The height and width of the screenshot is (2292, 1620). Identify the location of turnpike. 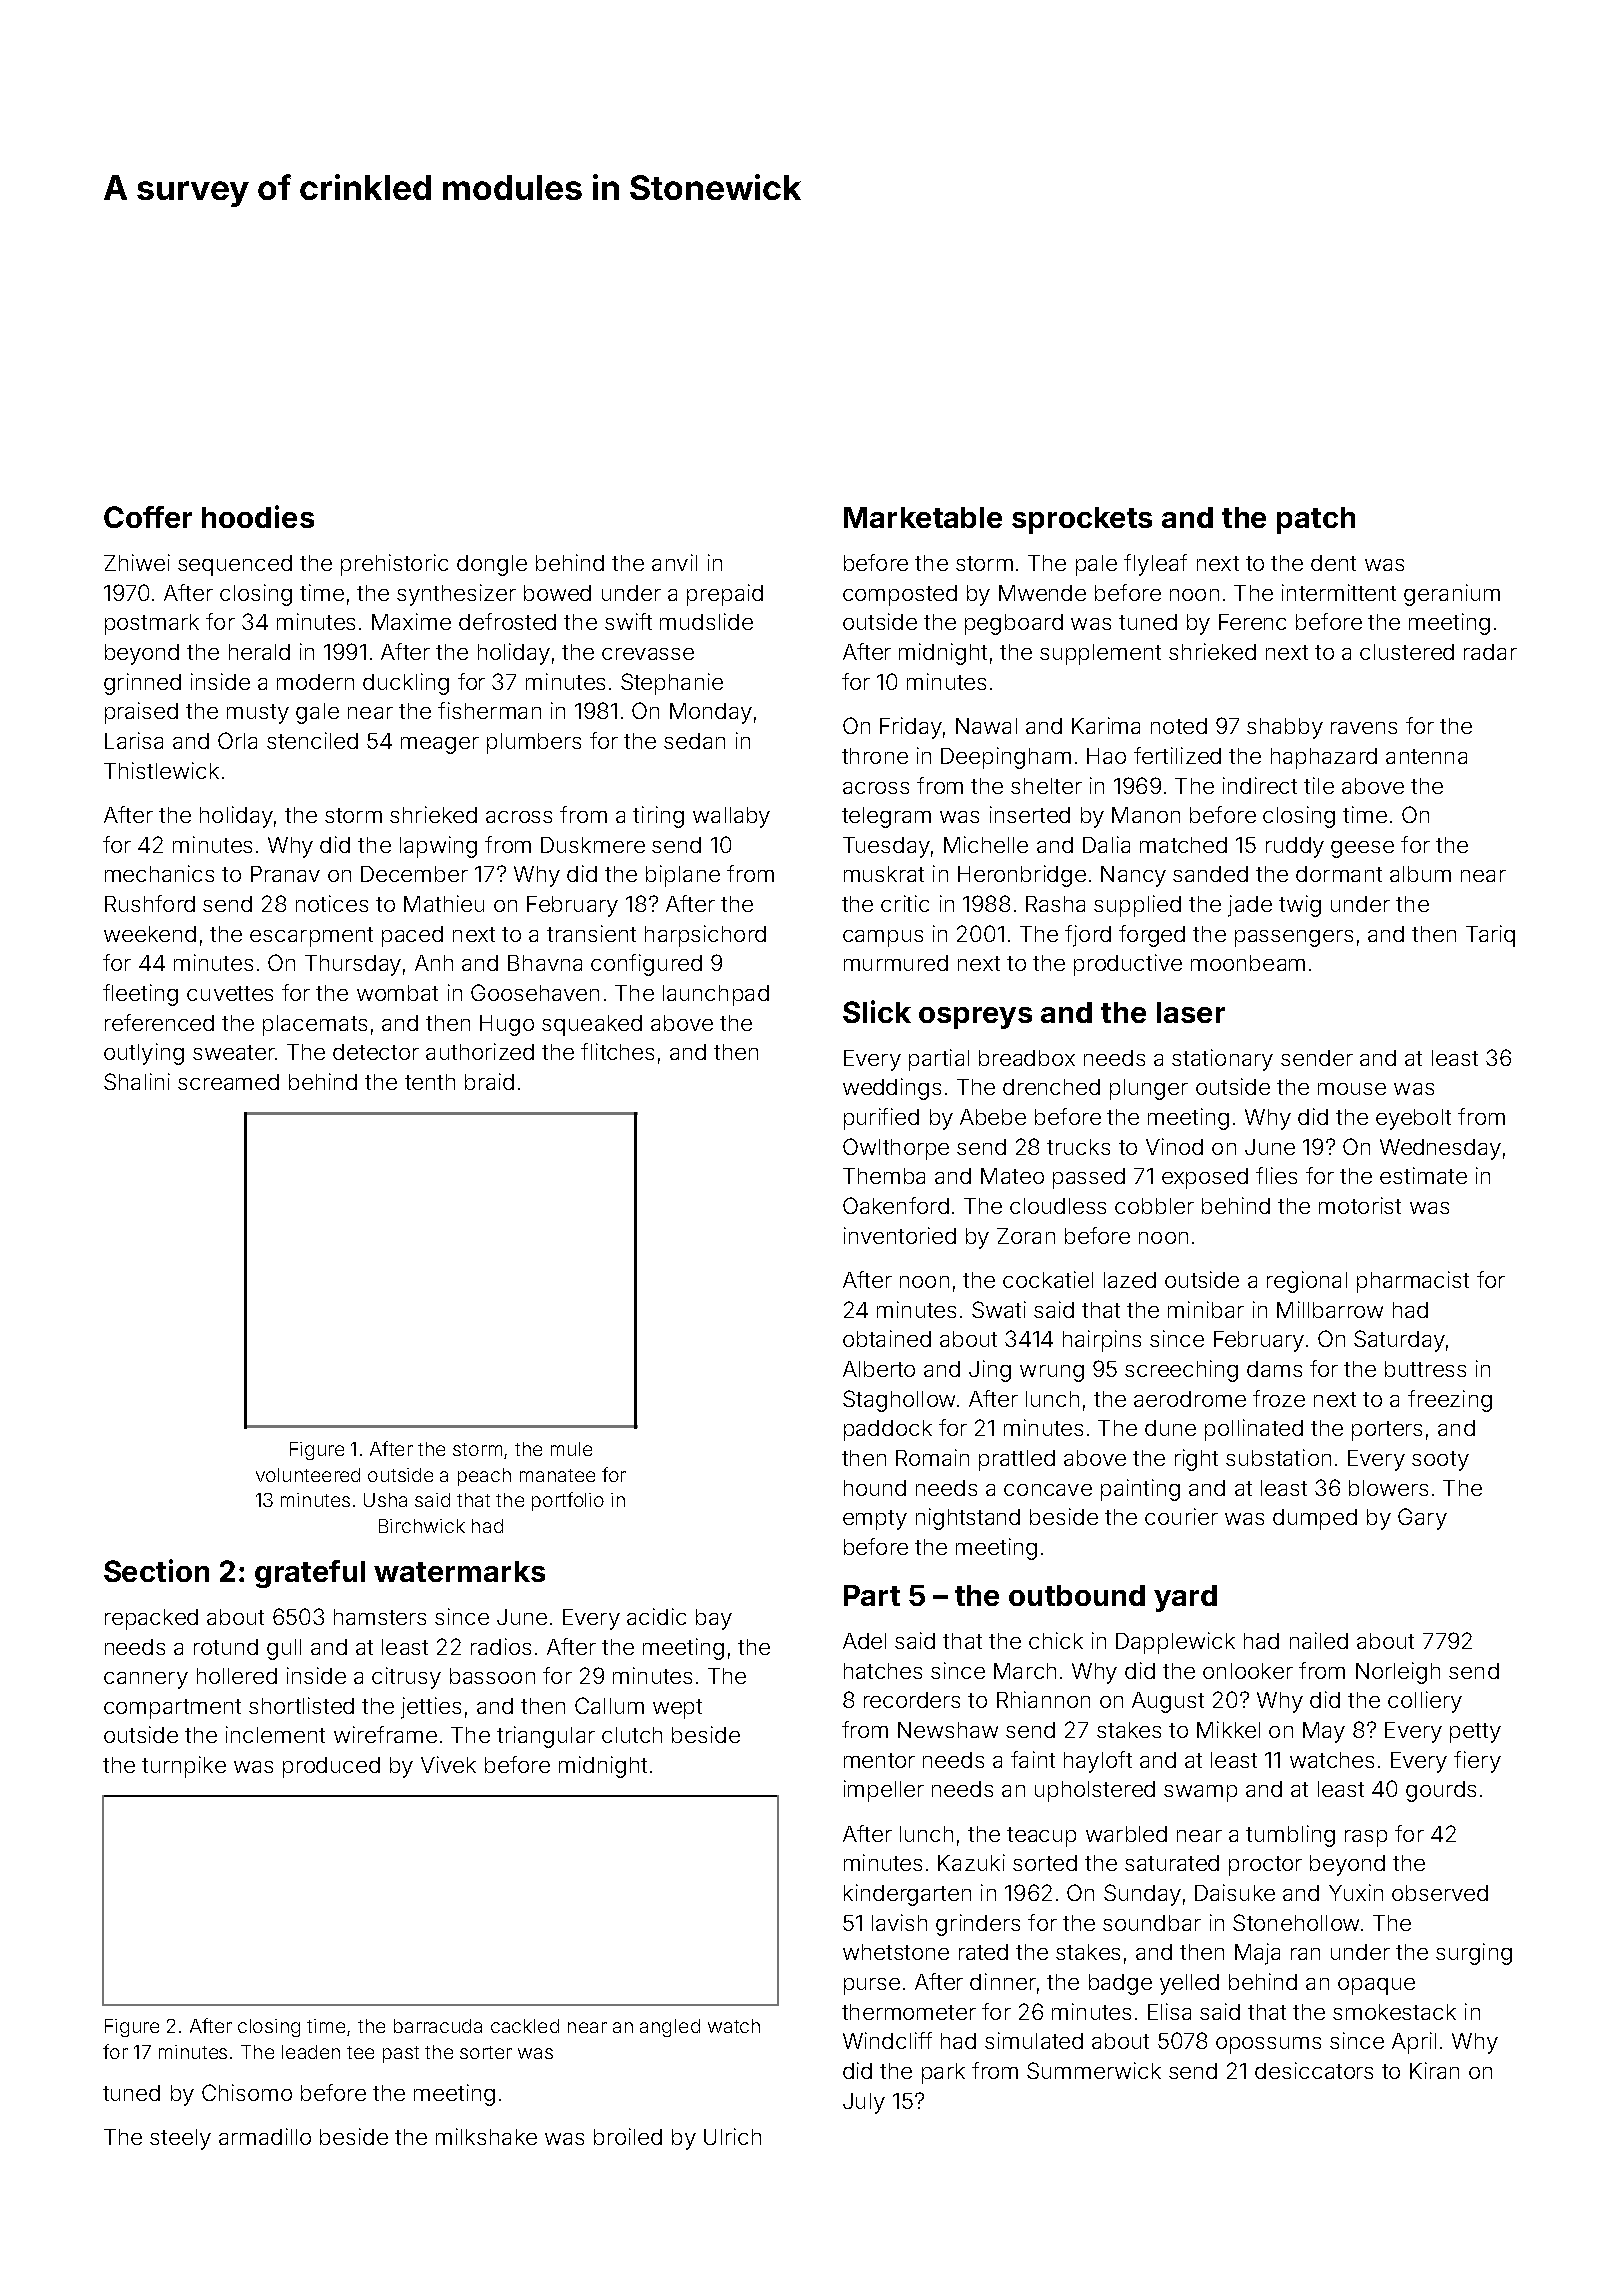
(184, 1767).
